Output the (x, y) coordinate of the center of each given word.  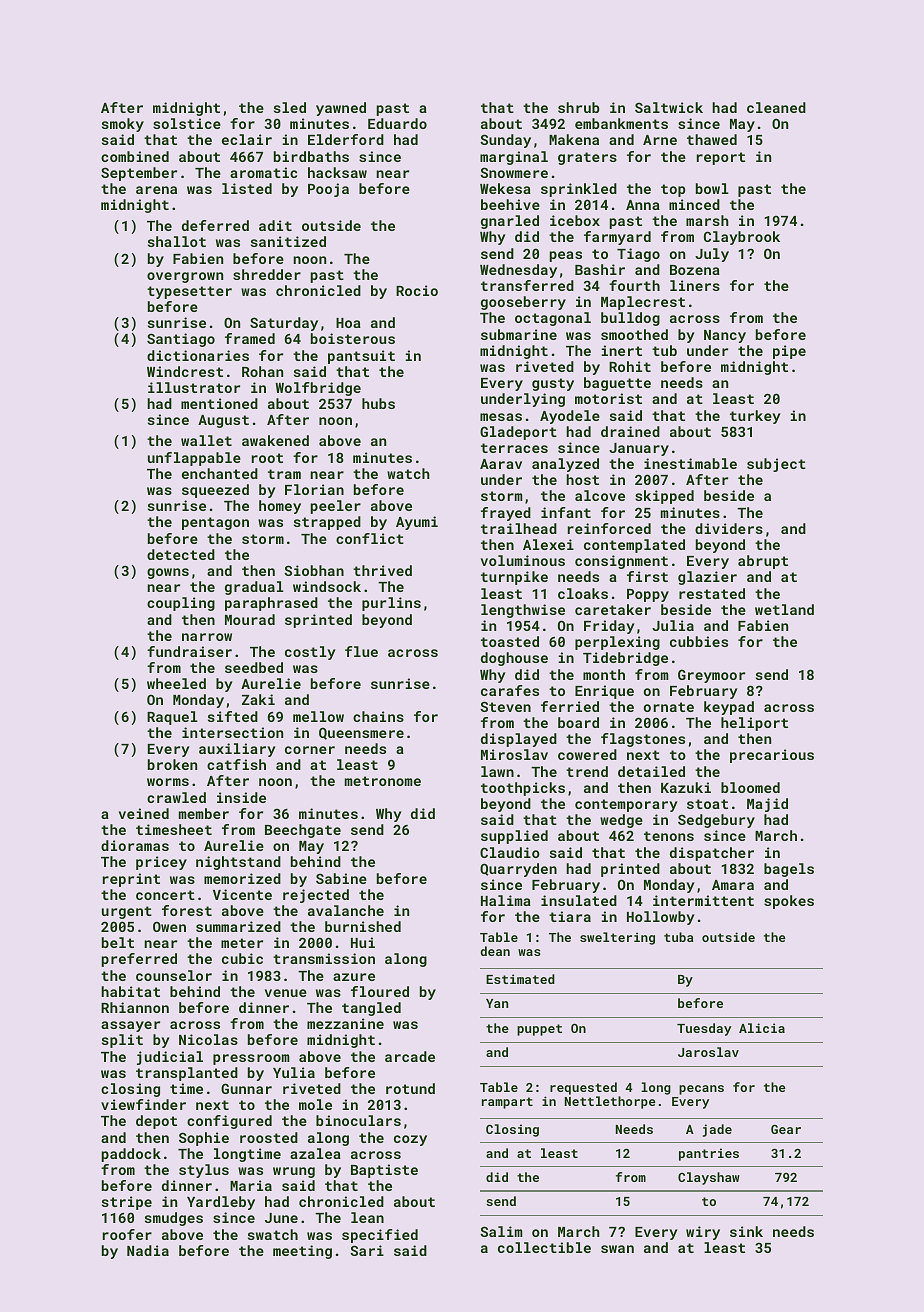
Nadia (148, 1250)
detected (181, 554)
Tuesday (704, 1029)
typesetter (189, 292)
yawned (341, 109)
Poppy (648, 595)
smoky (123, 125)
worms (168, 782)
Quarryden (518, 870)
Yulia (294, 1072)
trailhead (519, 528)
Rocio (417, 290)
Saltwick (669, 107)
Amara (733, 885)
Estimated (520, 979)
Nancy (725, 336)
